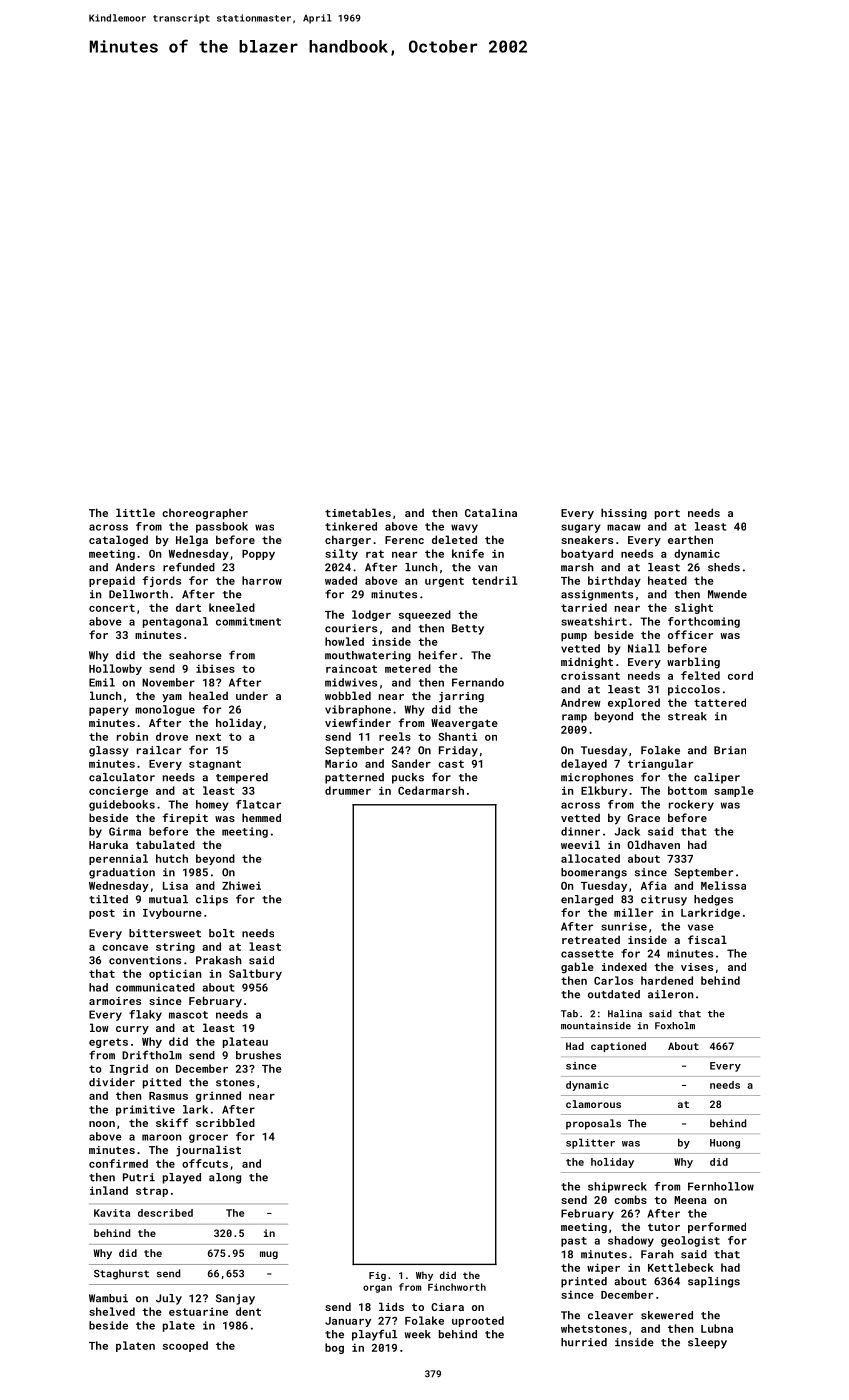 The width and height of the screenshot is (849, 1400). I want to click on tinkered, so click(351, 526).
